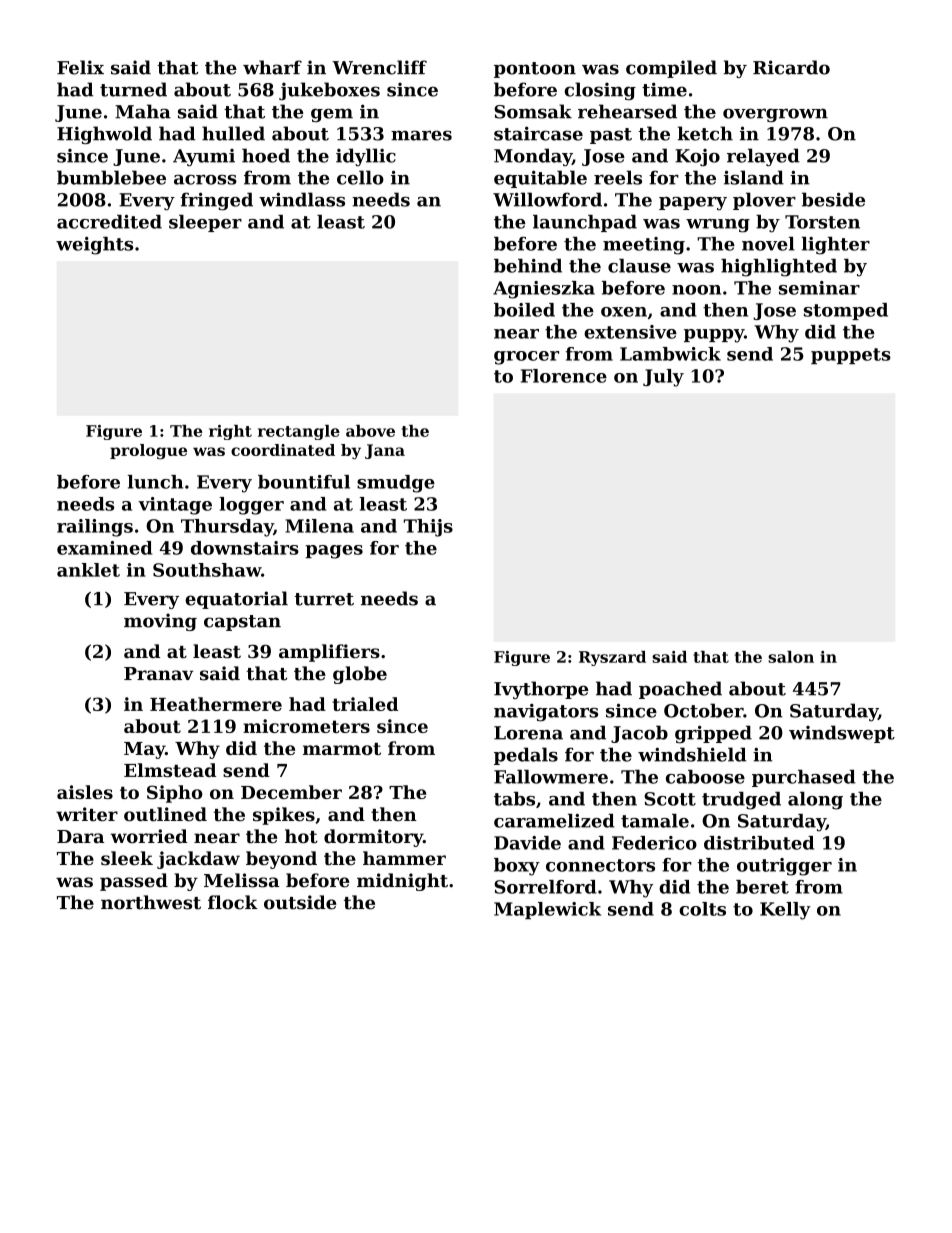  Describe the element at coordinates (379, 67) in the screenshot. I see `Wrencliff` at that location.
